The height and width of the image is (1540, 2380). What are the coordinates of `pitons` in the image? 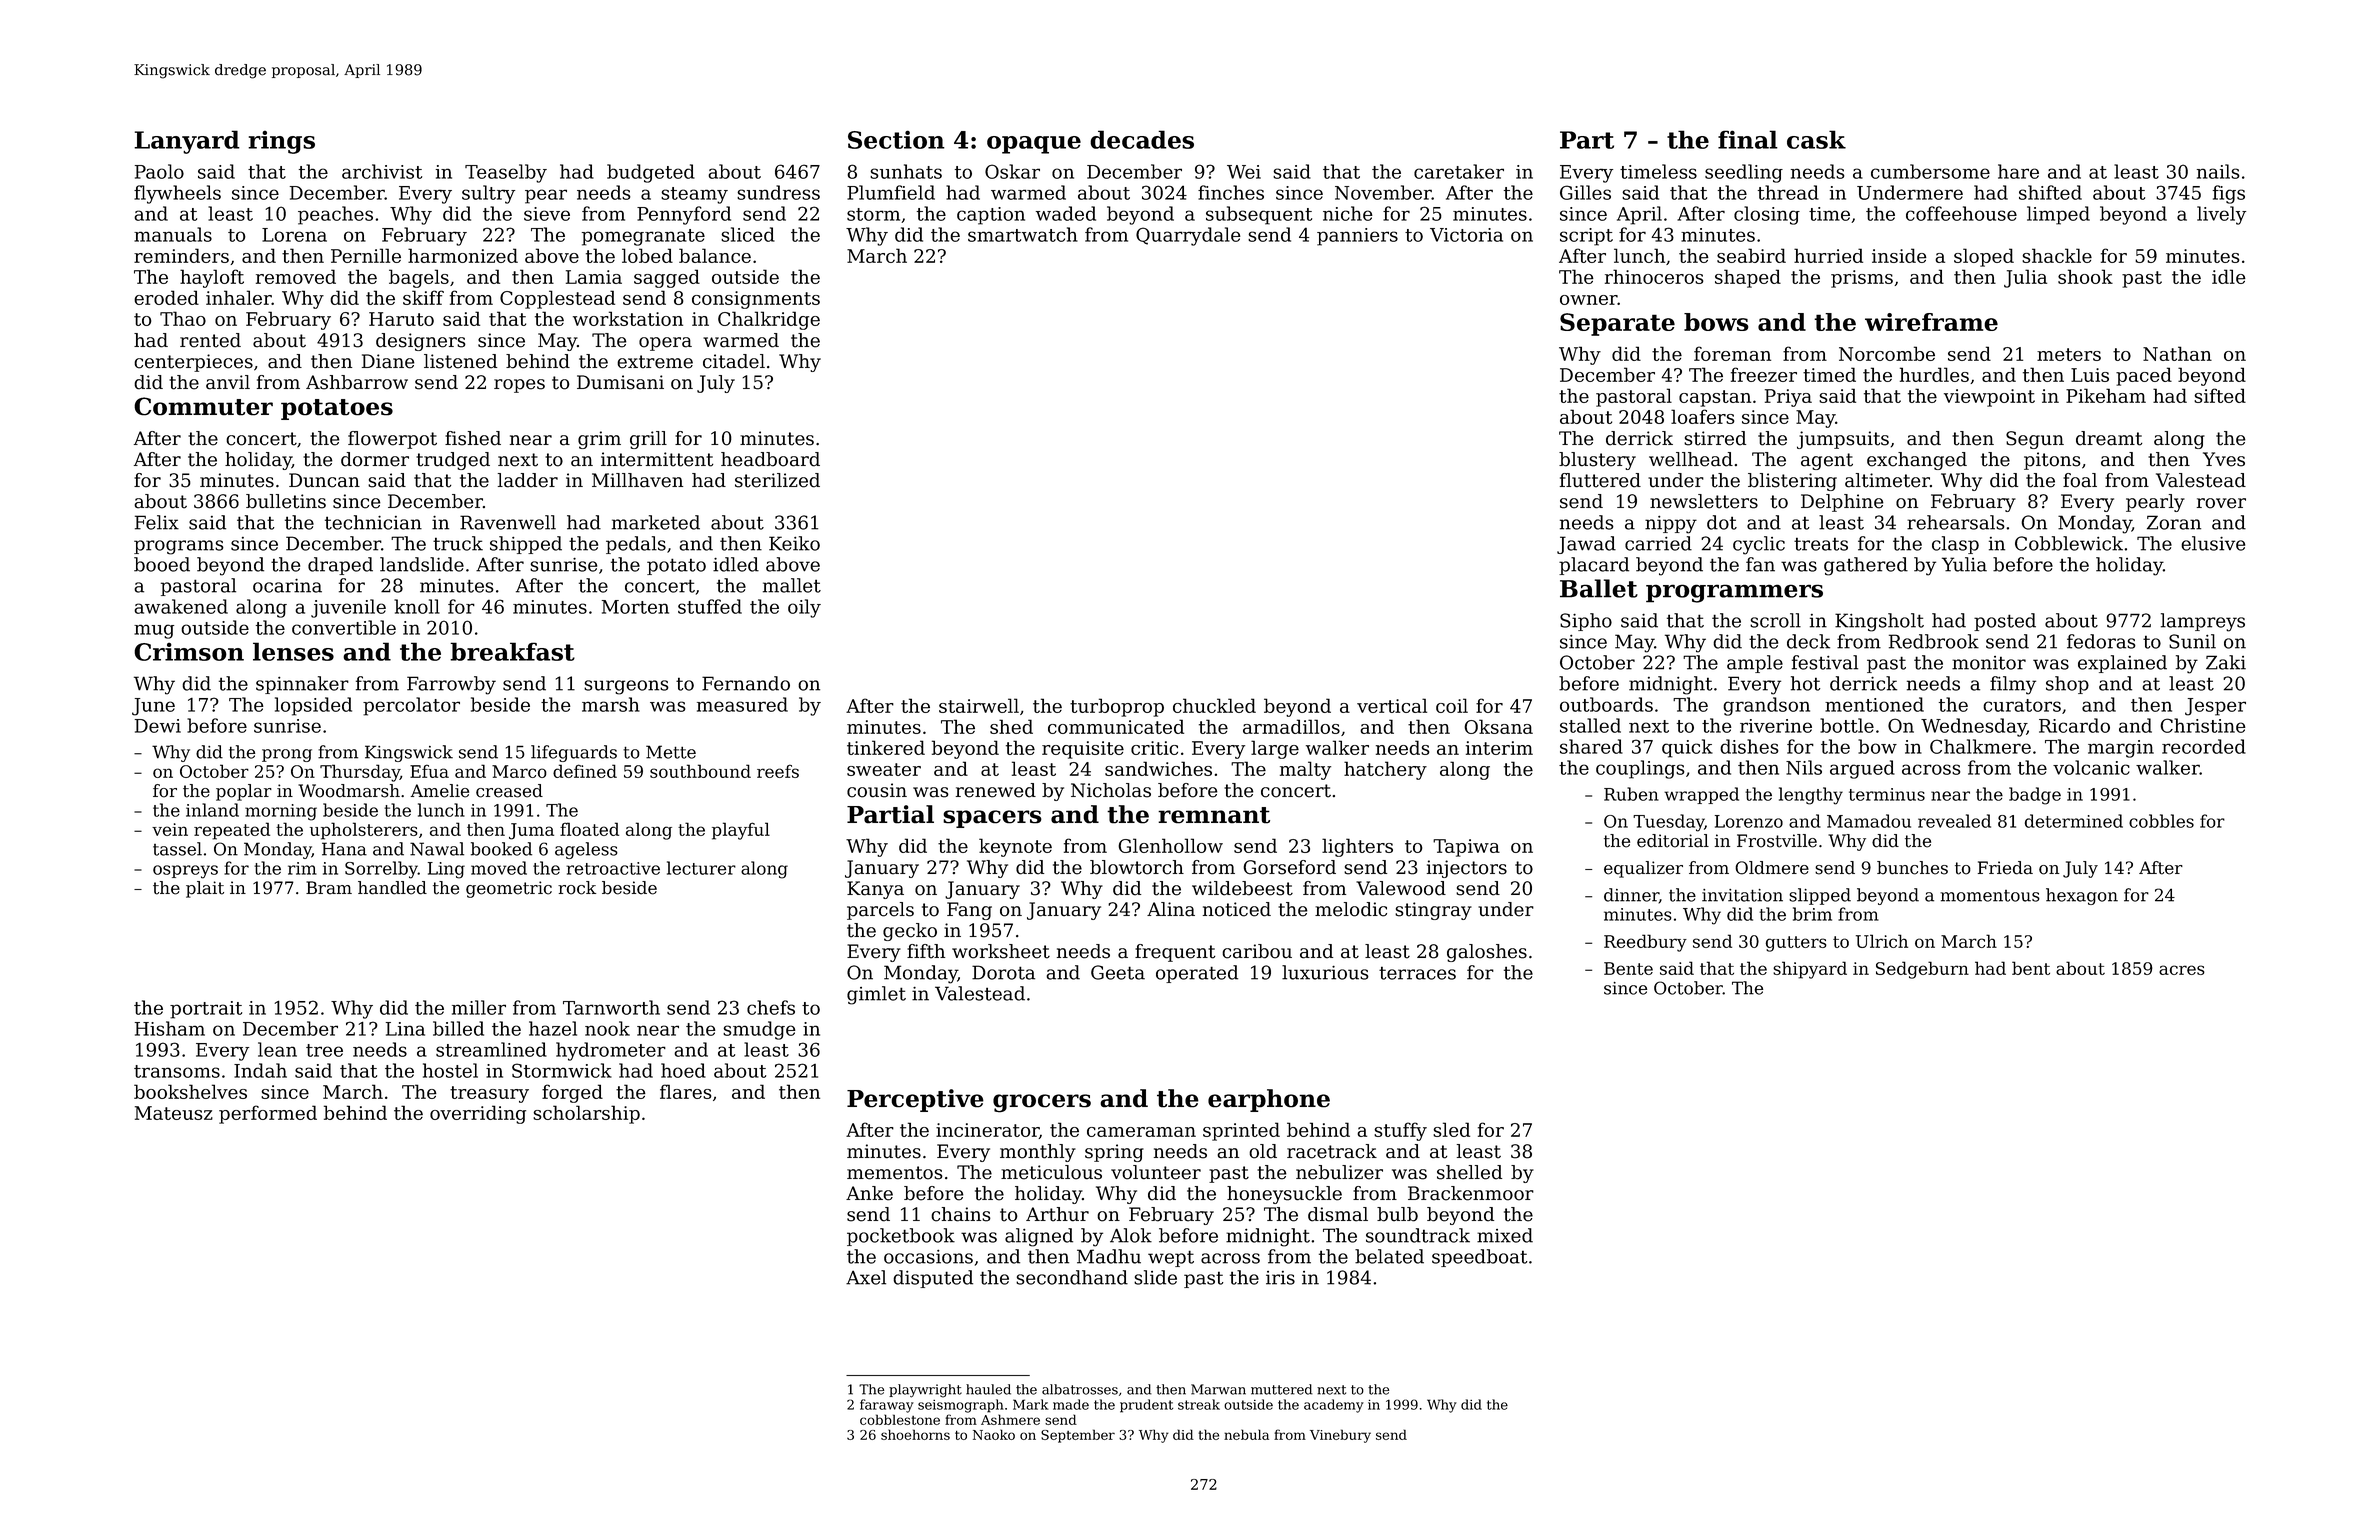 It's located at (2052, 461).
